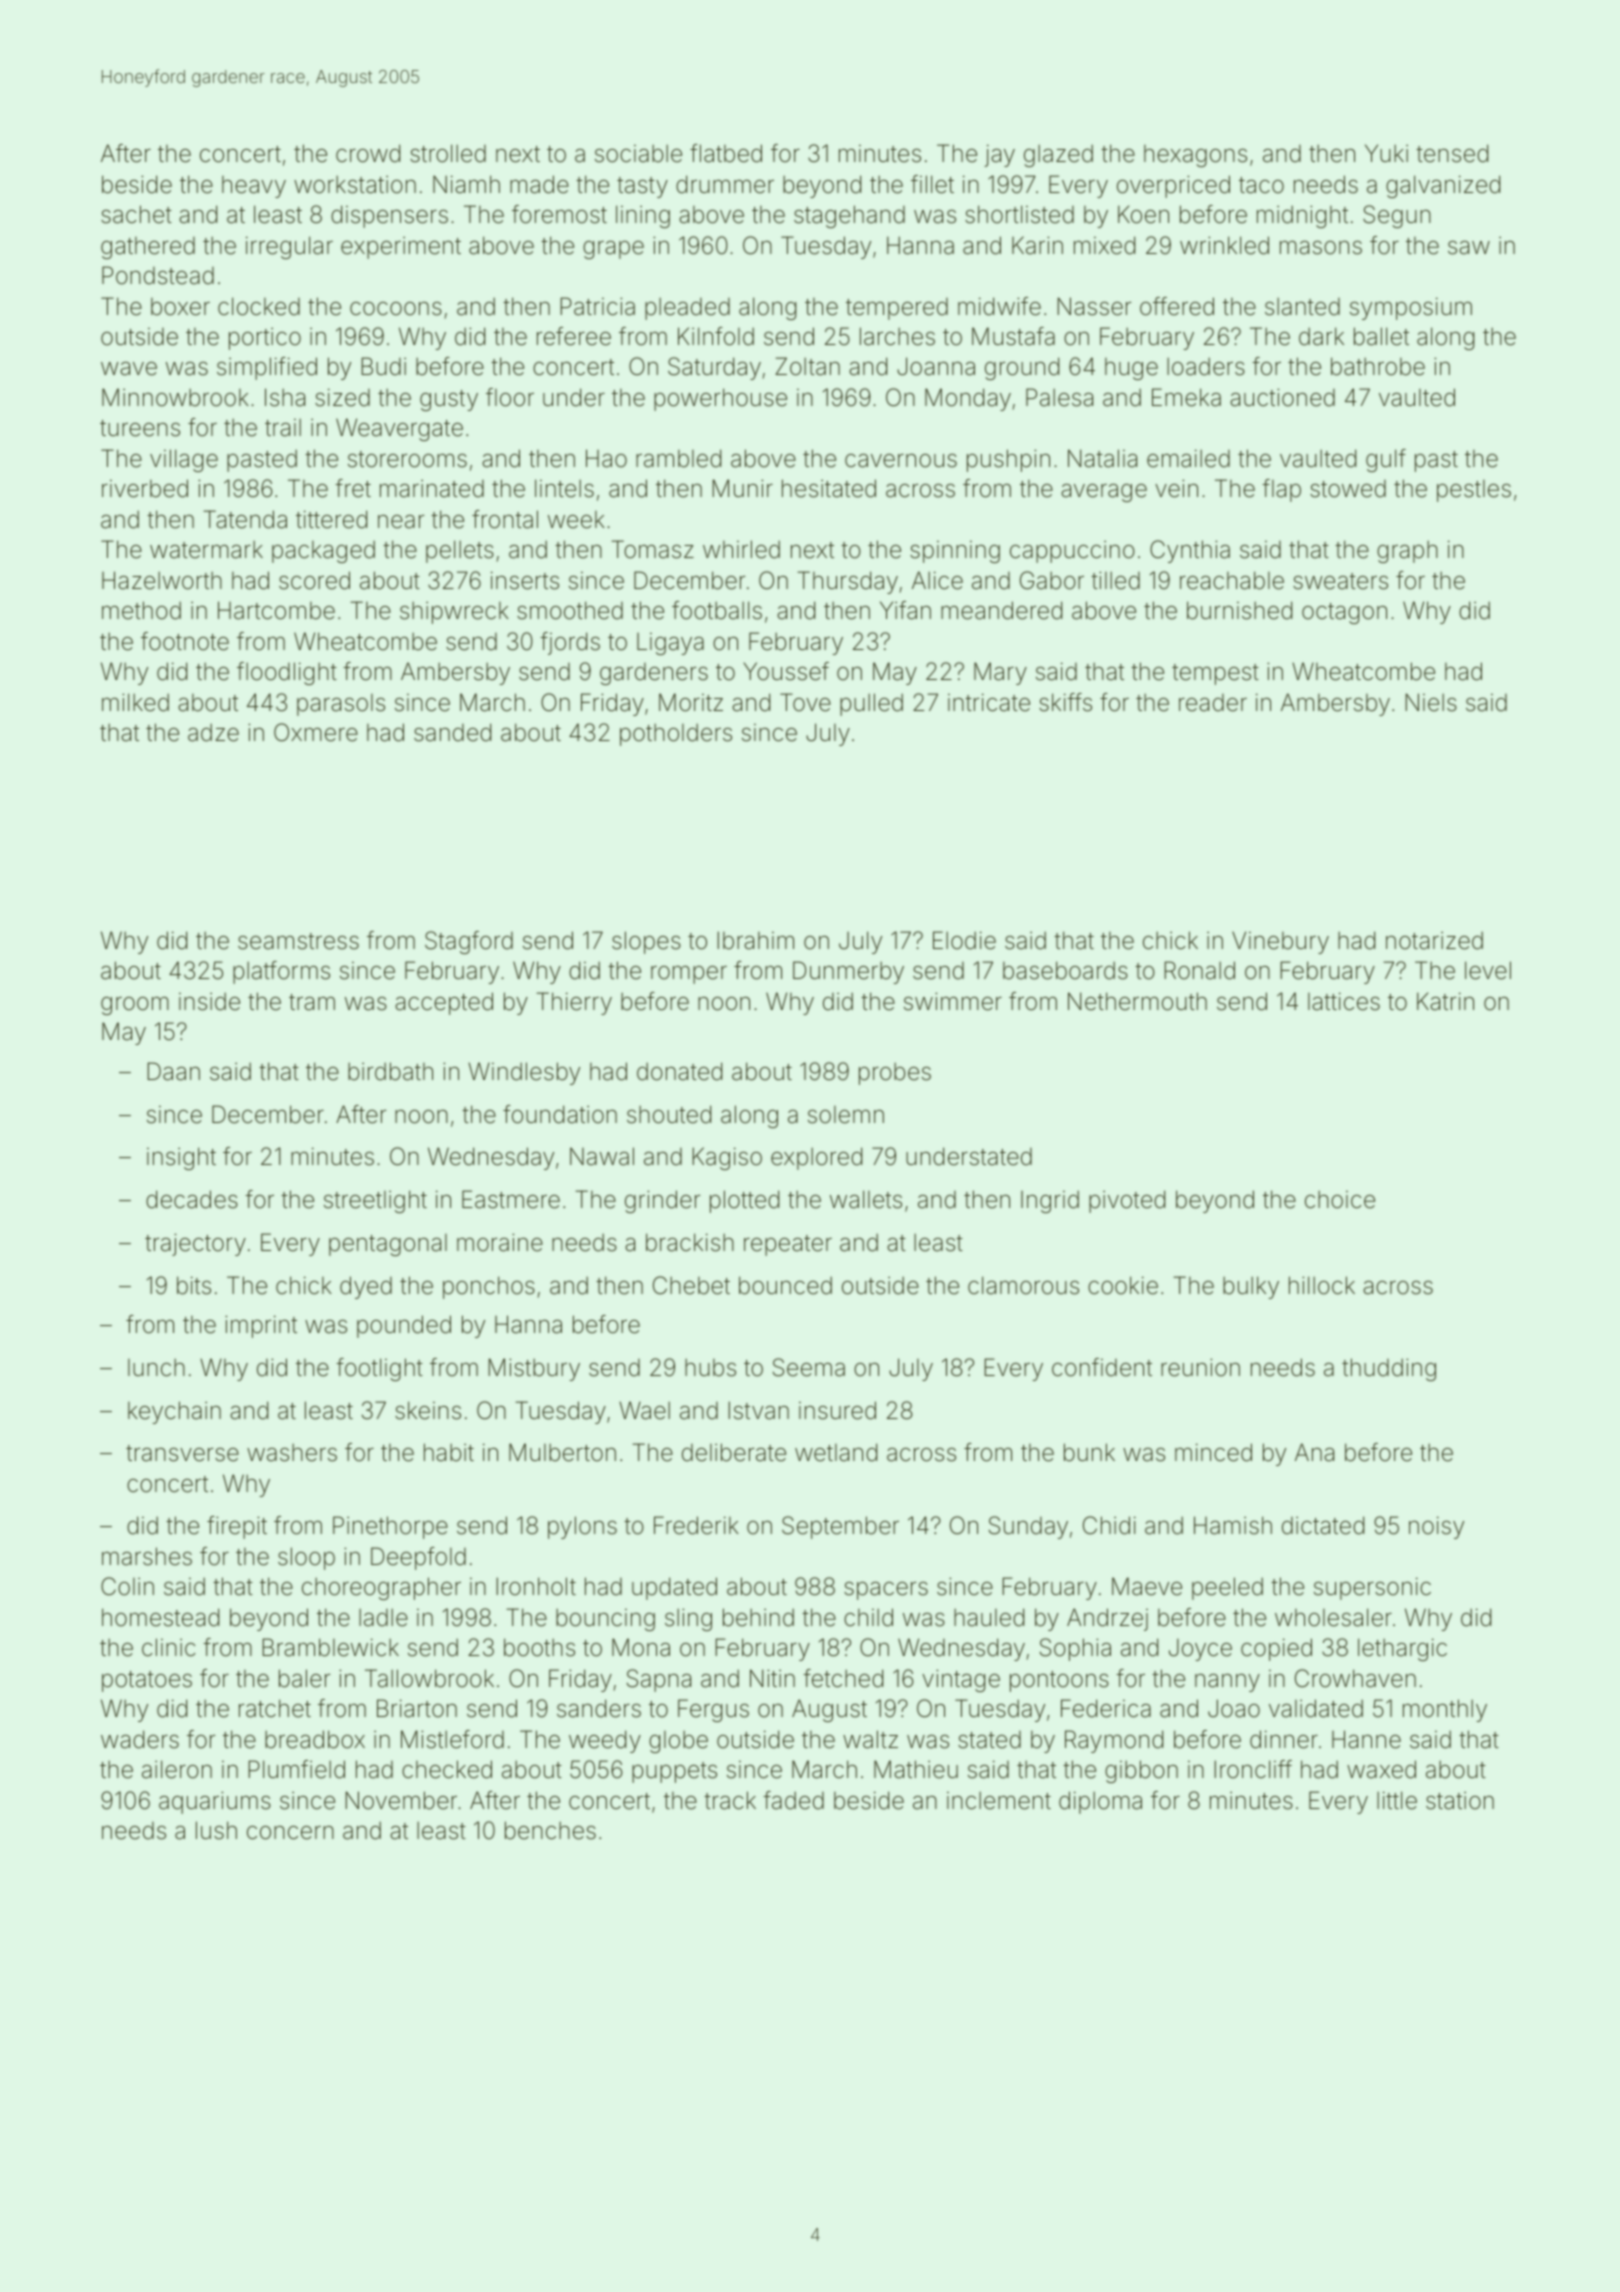 This page has width=1620, height=2292. What do you see at coordinates (829, 488) in the page?
I see `hesitated` at bounding box center [829, 488].
